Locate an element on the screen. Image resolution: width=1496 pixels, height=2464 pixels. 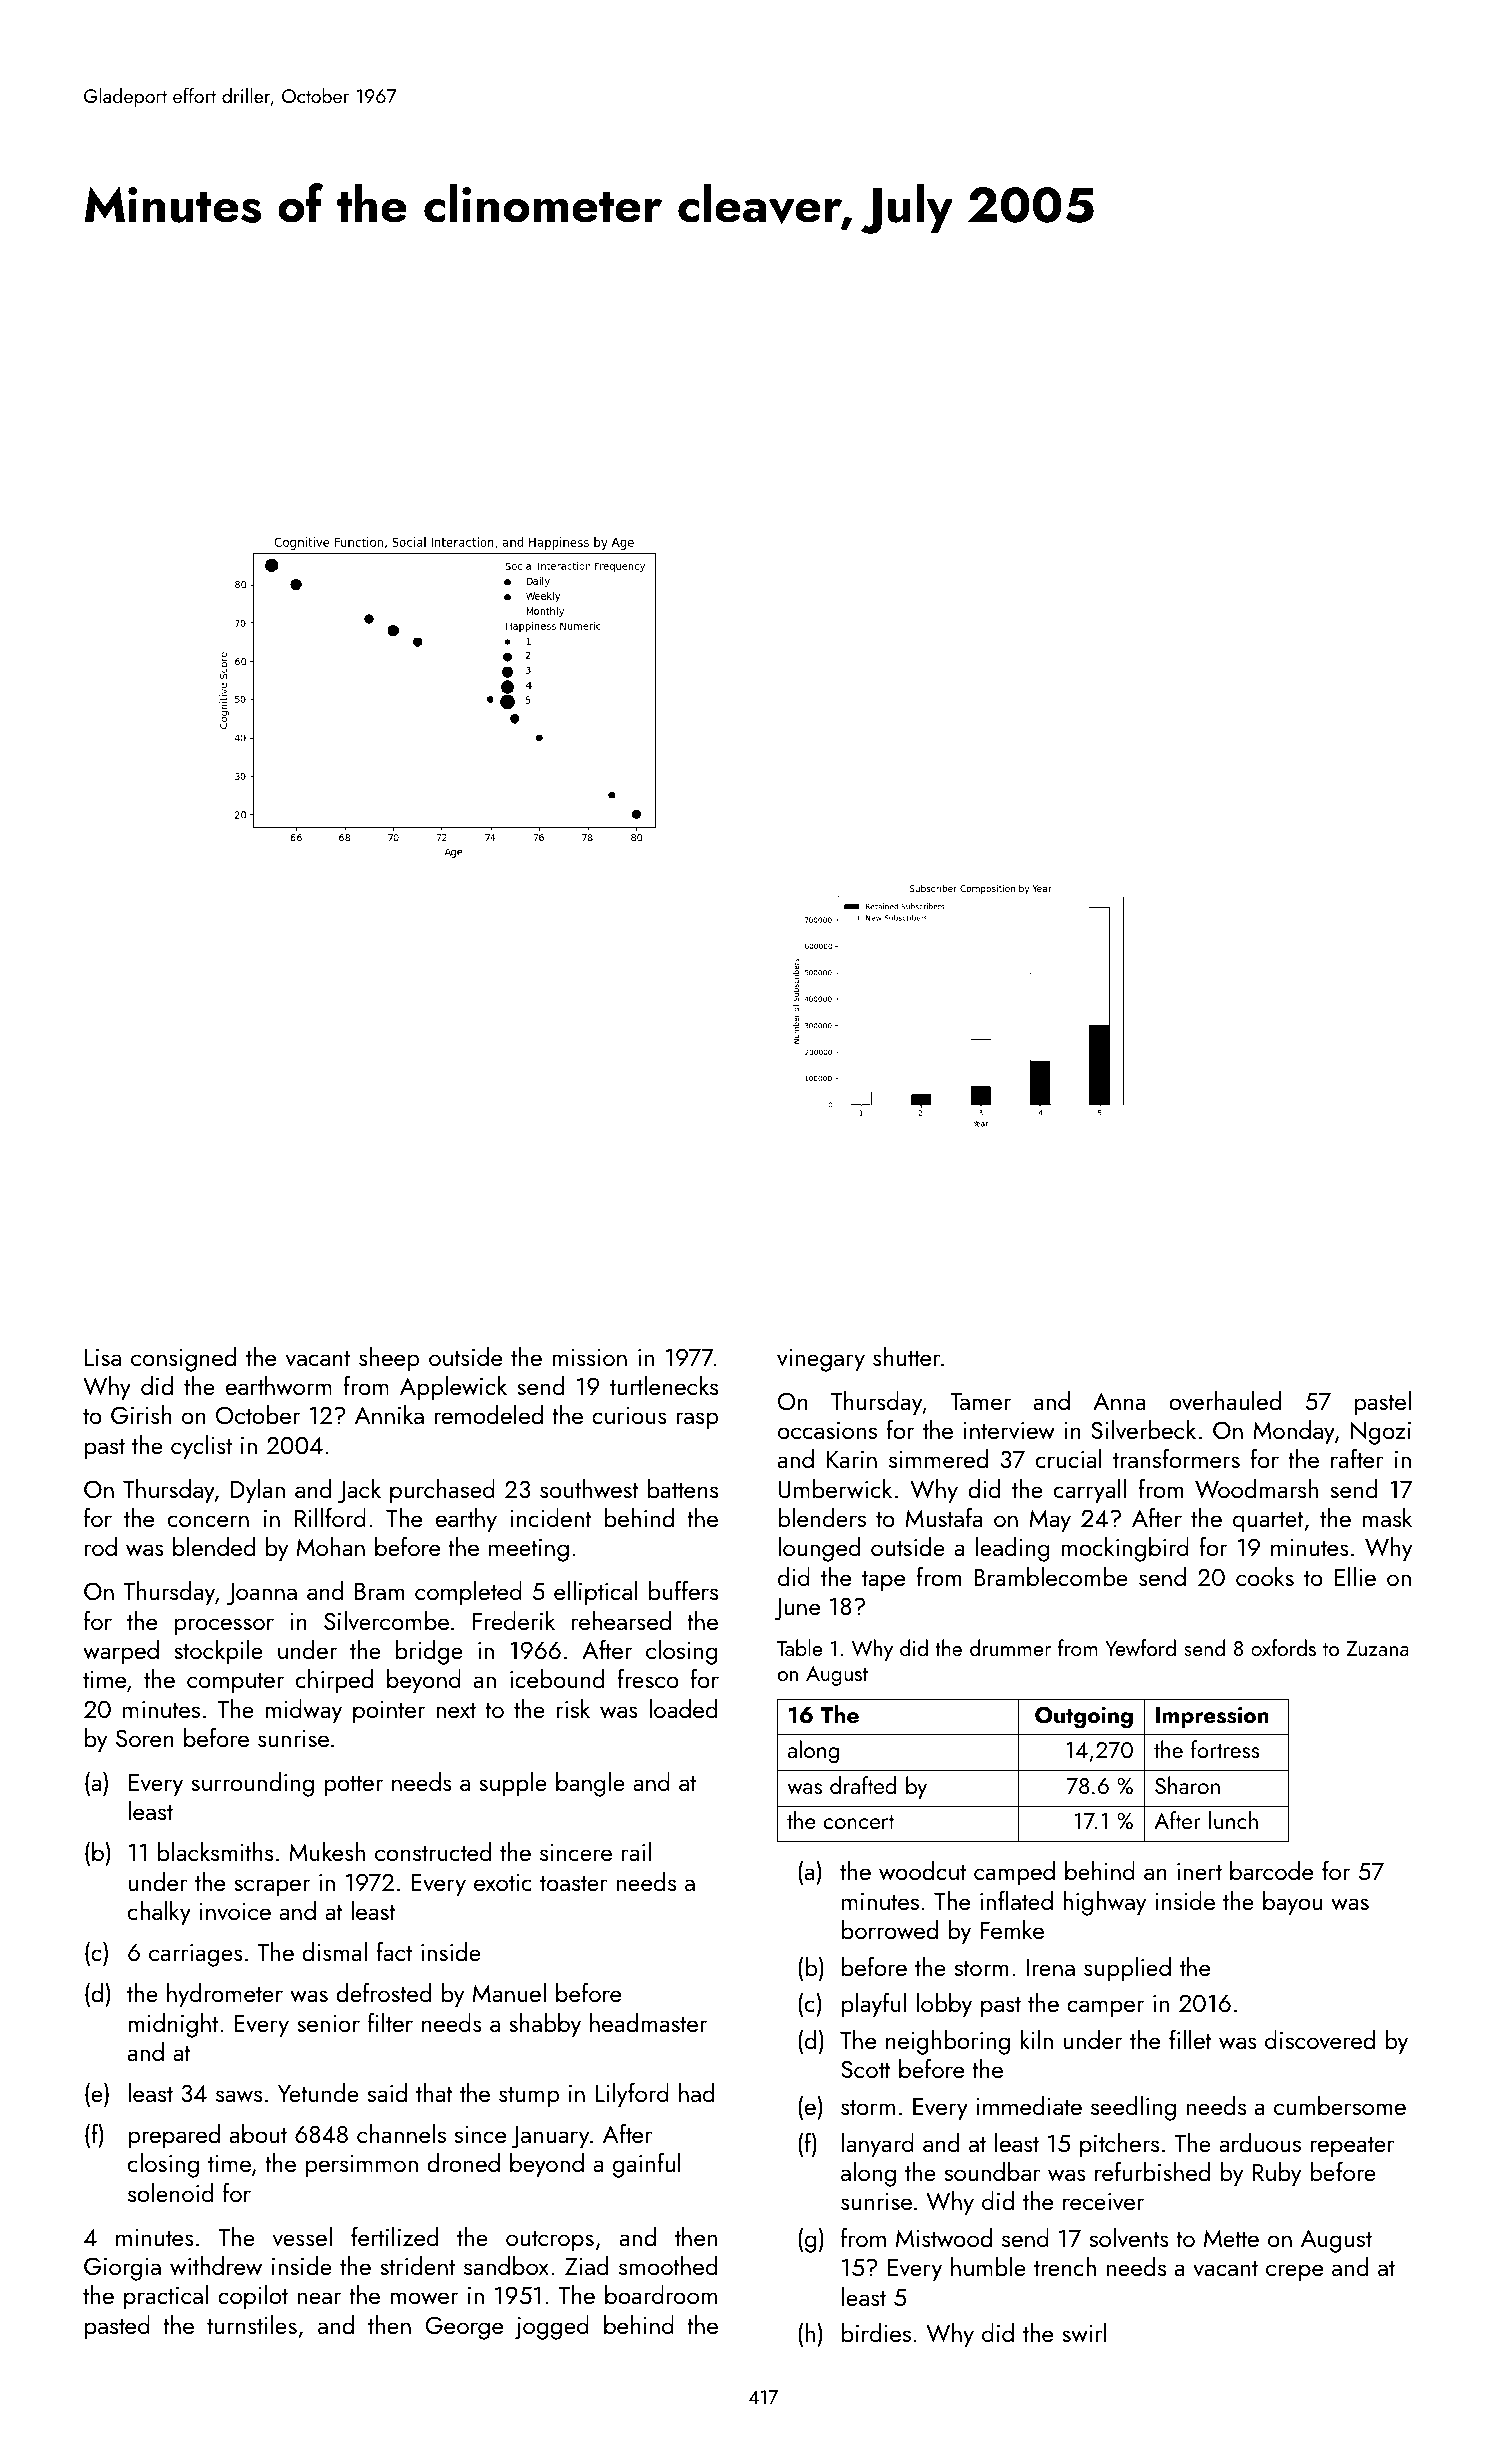
had is located at coordinates (696, 2092).
